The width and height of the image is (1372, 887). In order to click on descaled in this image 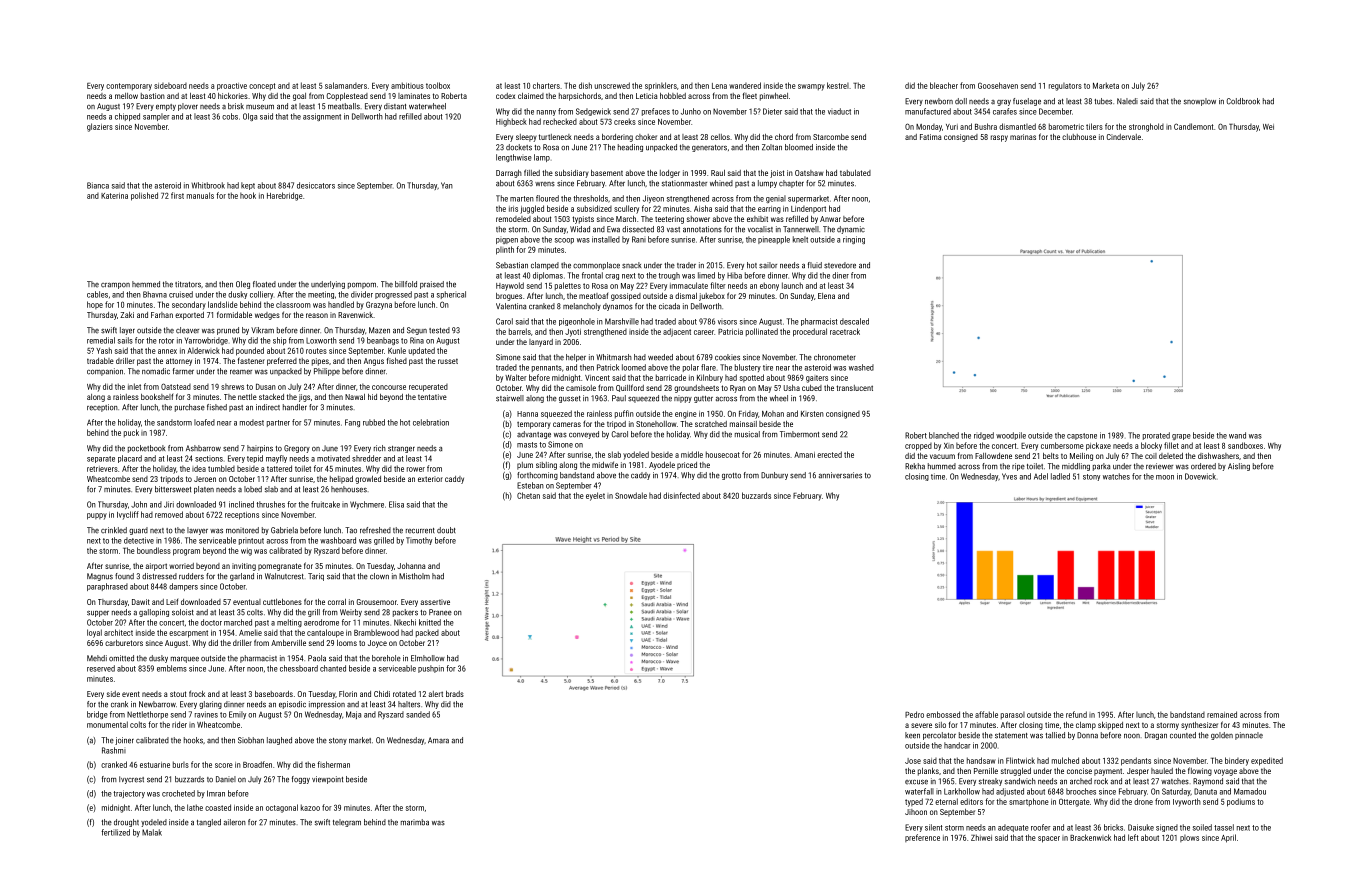, I will do `click(854, 321)`.
